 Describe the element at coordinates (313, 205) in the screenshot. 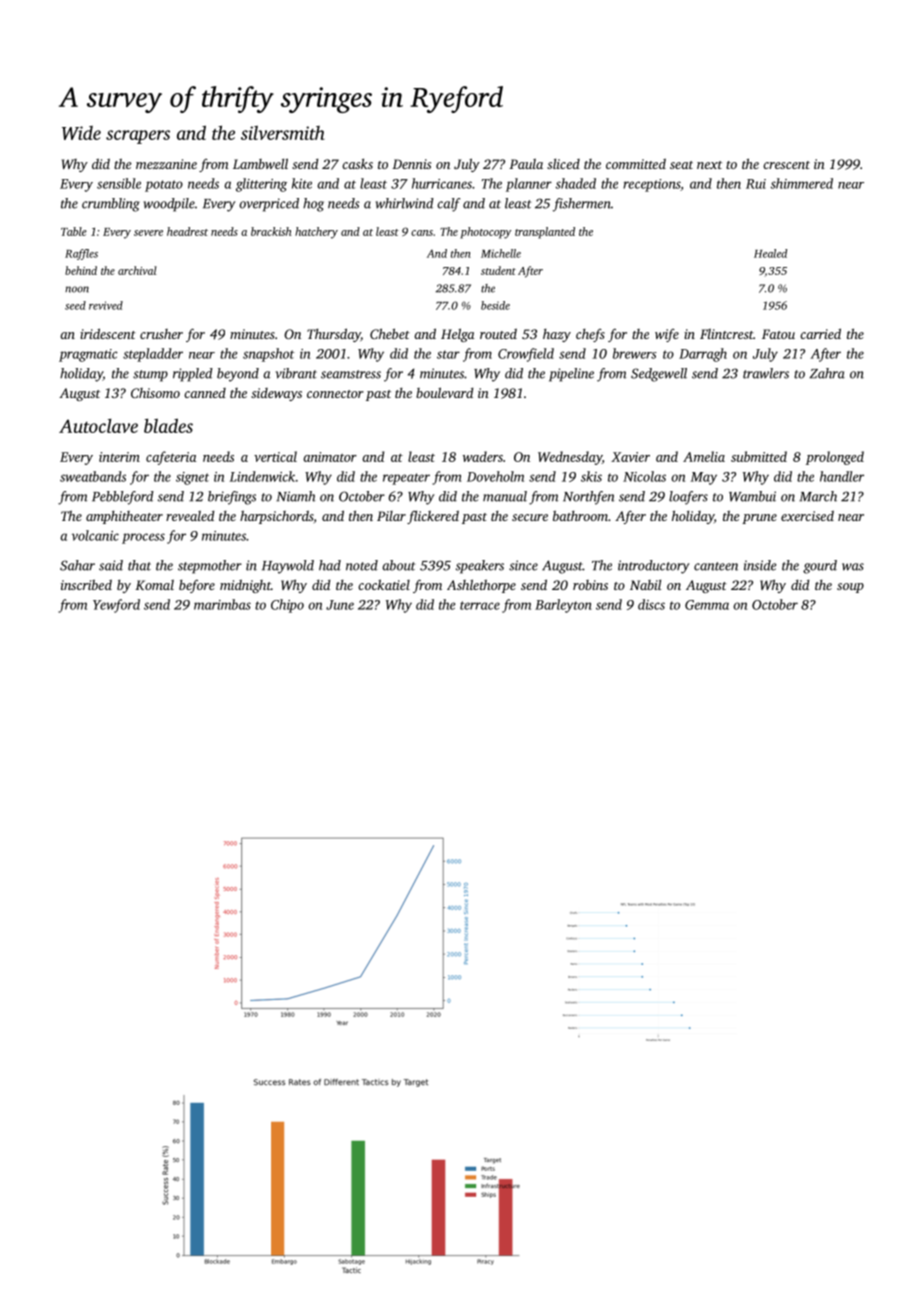

I see `hog` at that location.
